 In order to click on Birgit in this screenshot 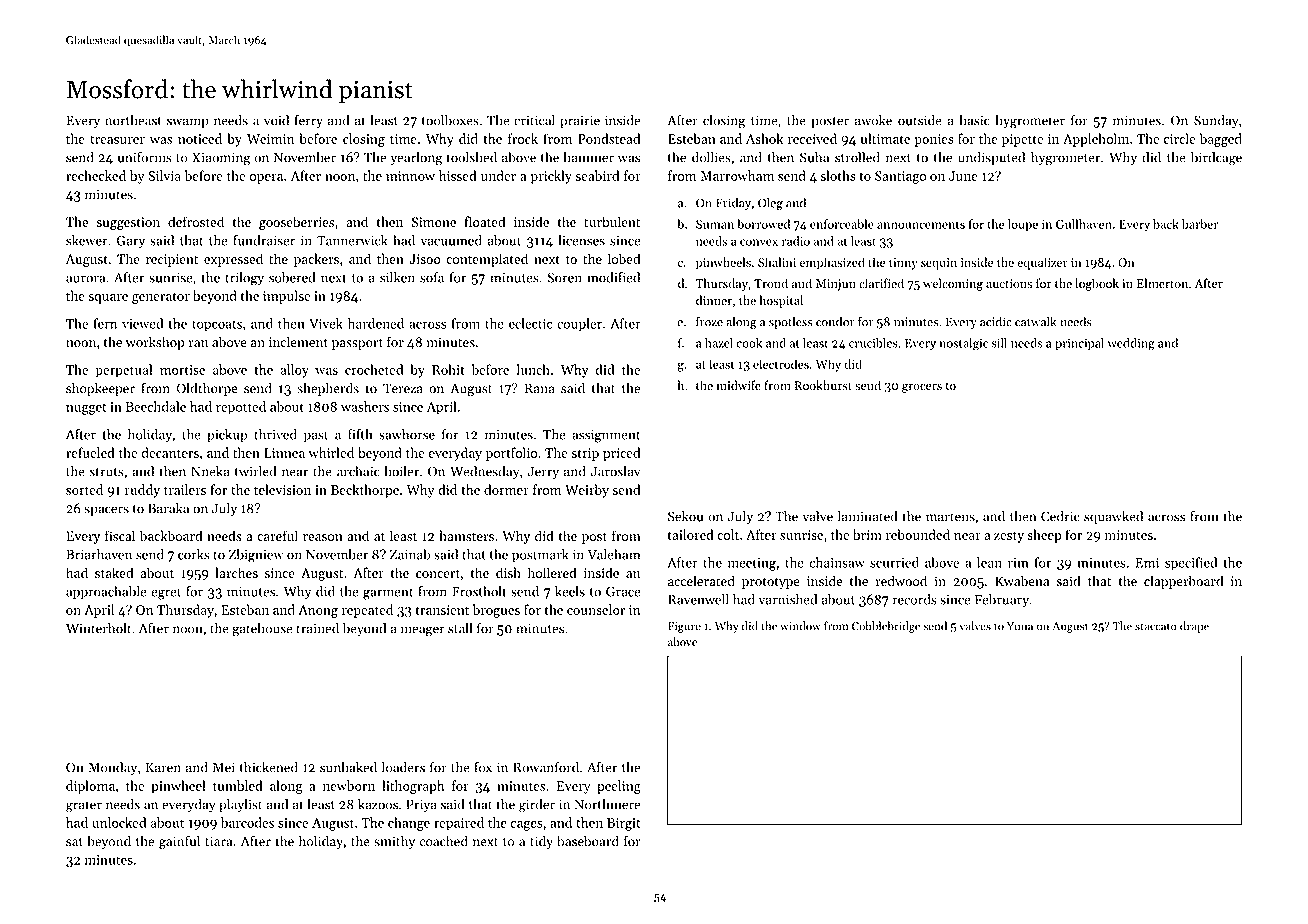, I will do `click(623, 824)`.
